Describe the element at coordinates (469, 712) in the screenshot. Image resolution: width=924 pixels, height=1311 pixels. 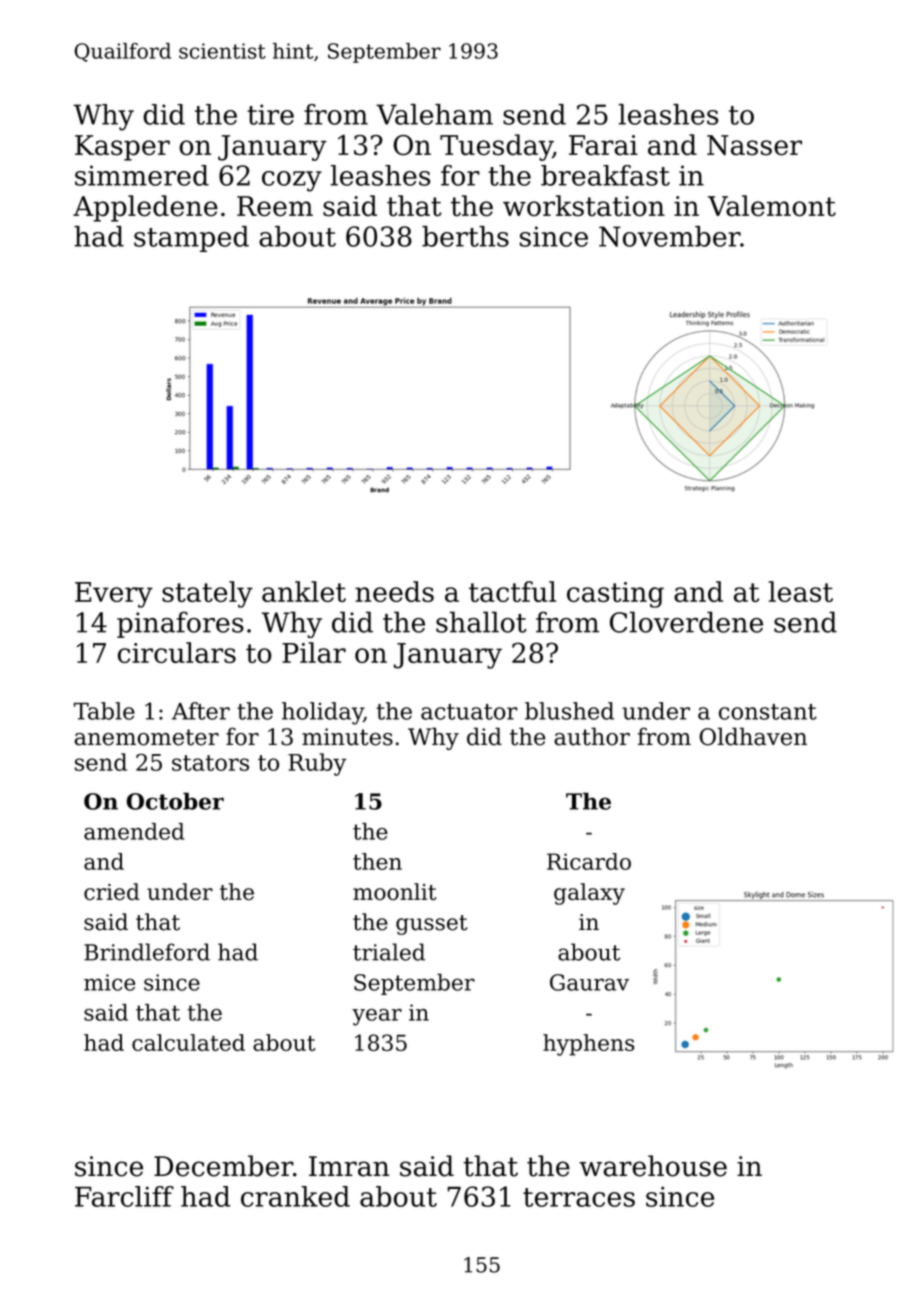
I see `actuator` at that location.
